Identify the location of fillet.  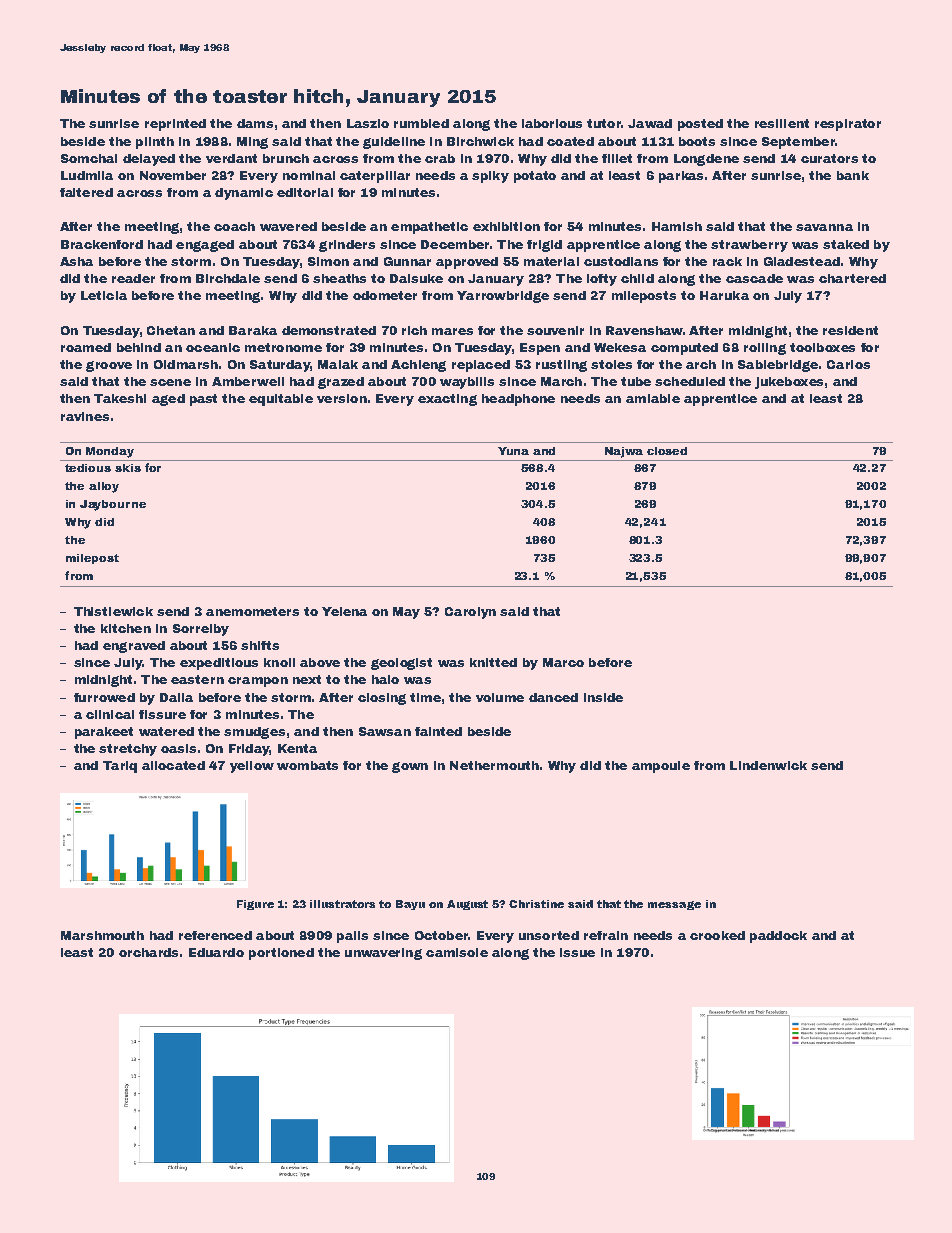
(617, 158).
